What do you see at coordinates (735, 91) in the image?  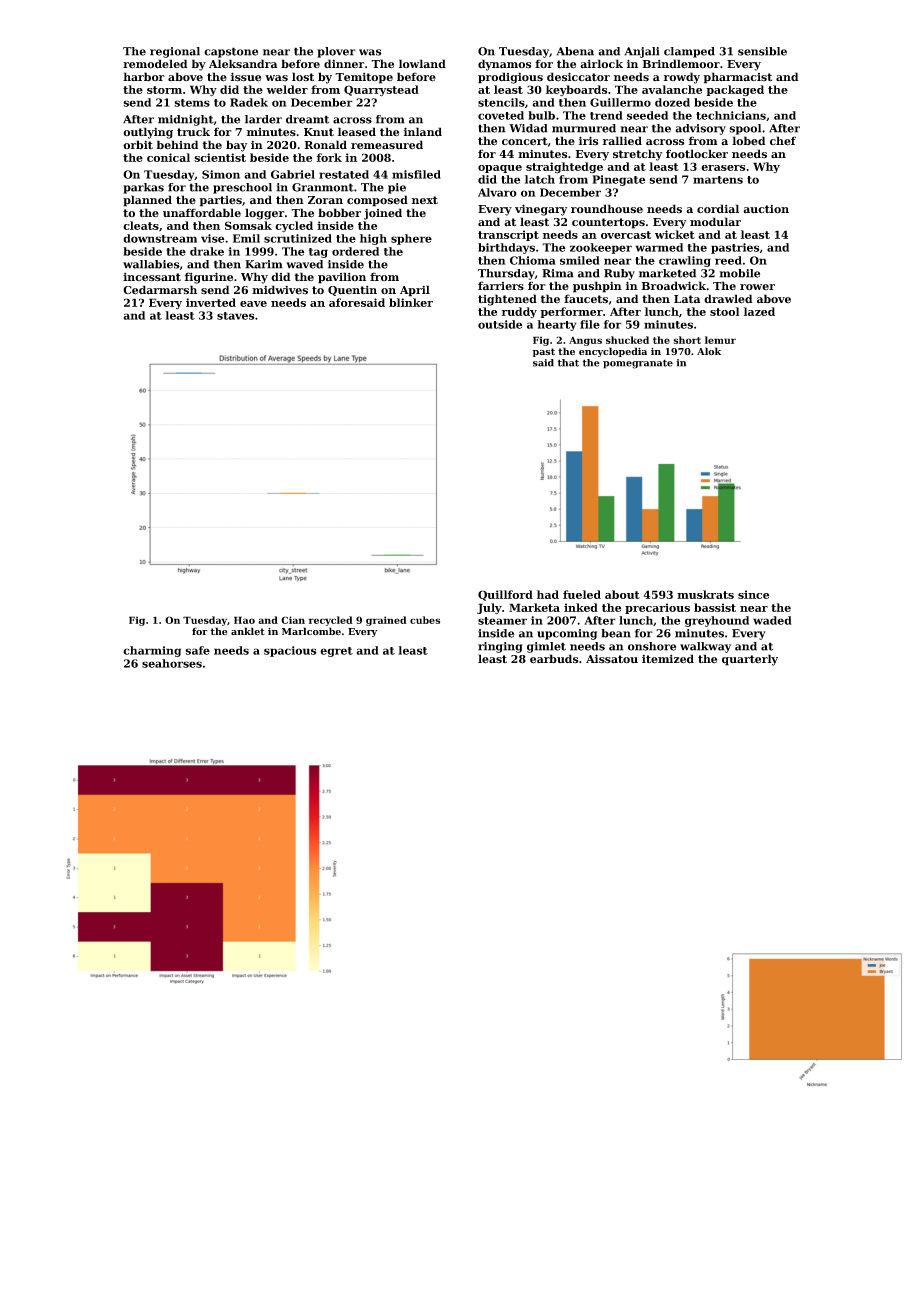 I see `packaged` at bounding box center [735, 91].
